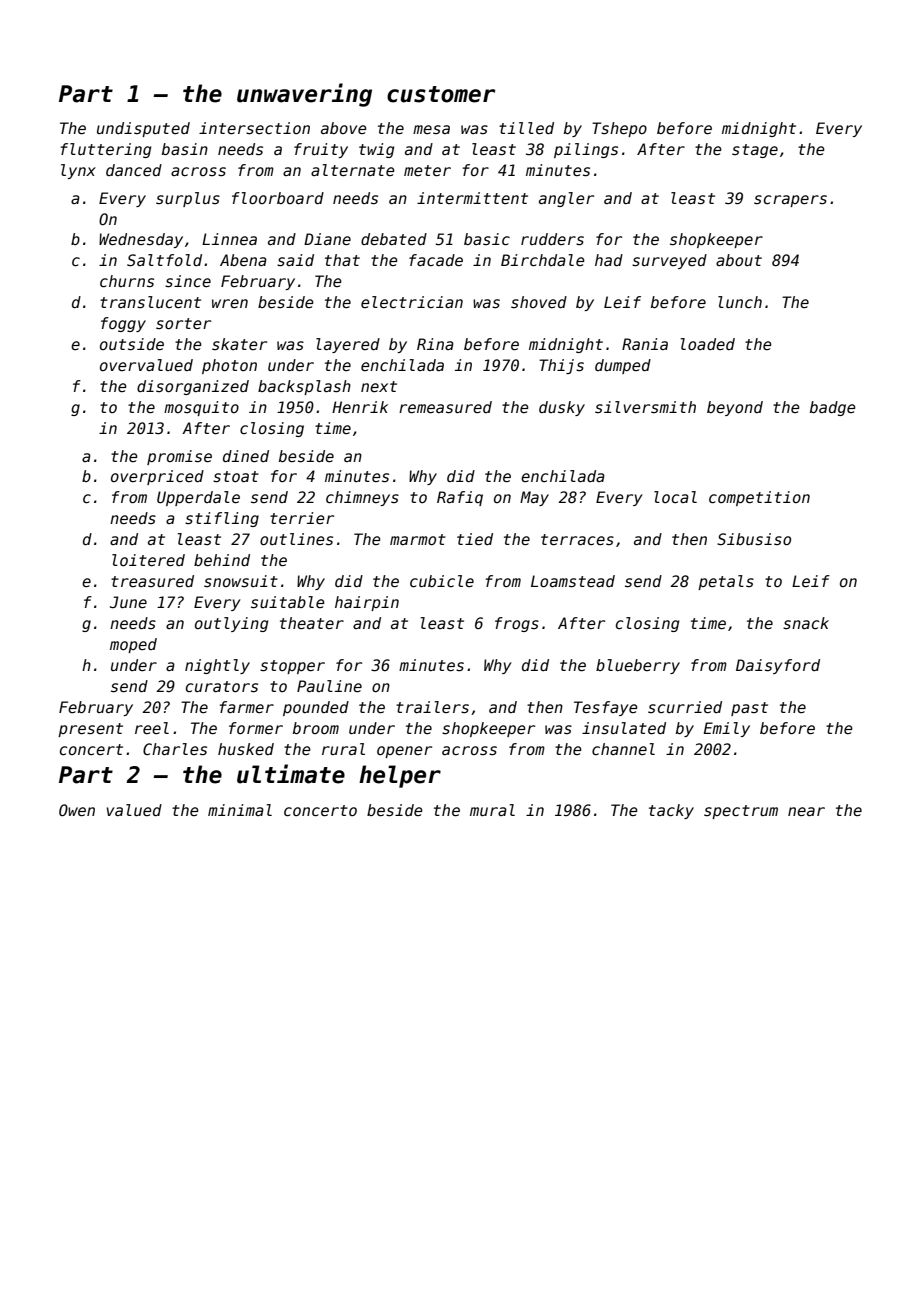 This image has width=924, height=1308. Describe the element at coordinates (755, 151) in the image. I see `stage` at that location.
